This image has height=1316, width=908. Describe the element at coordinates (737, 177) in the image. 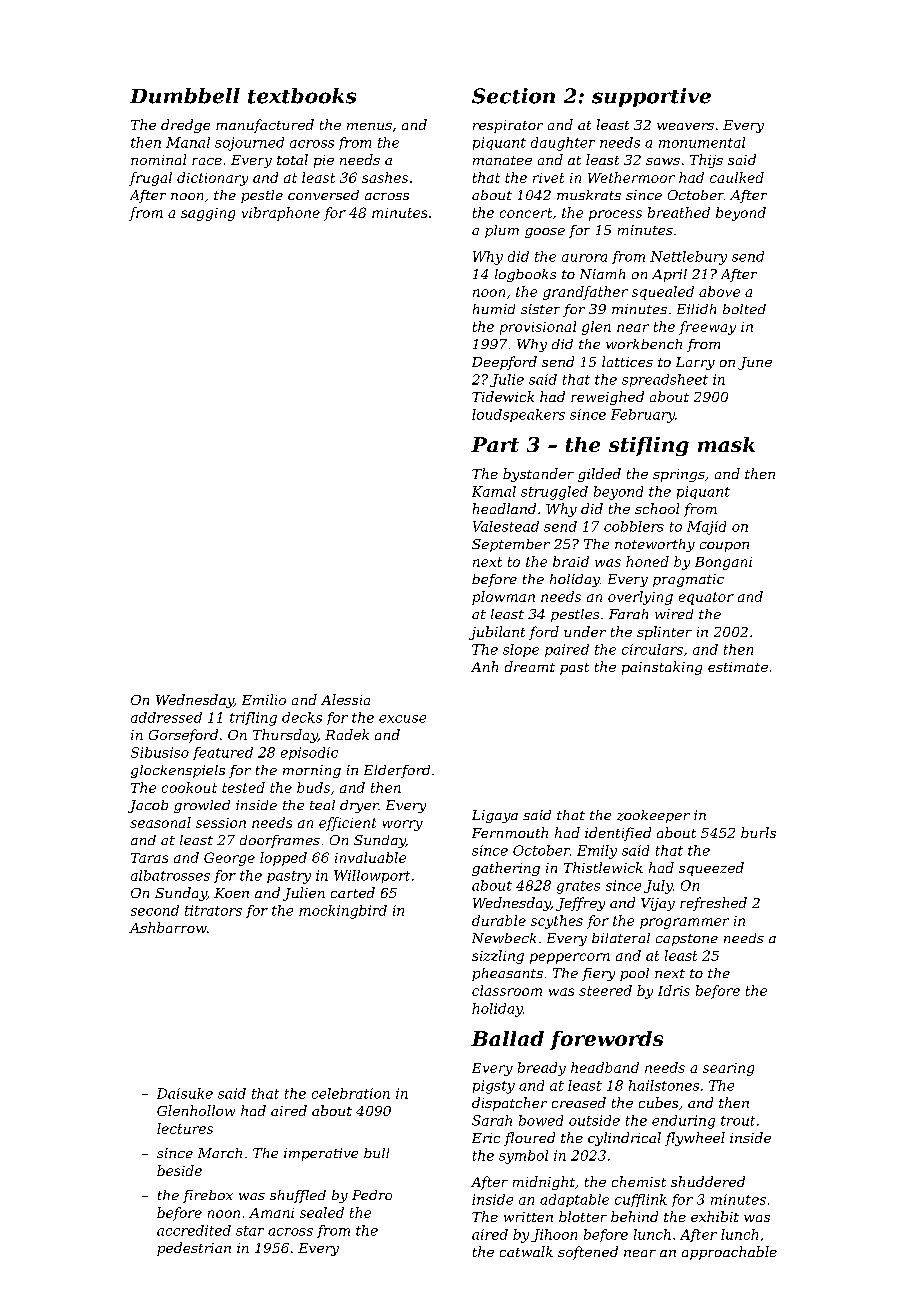

I see `caulked` at that location.
